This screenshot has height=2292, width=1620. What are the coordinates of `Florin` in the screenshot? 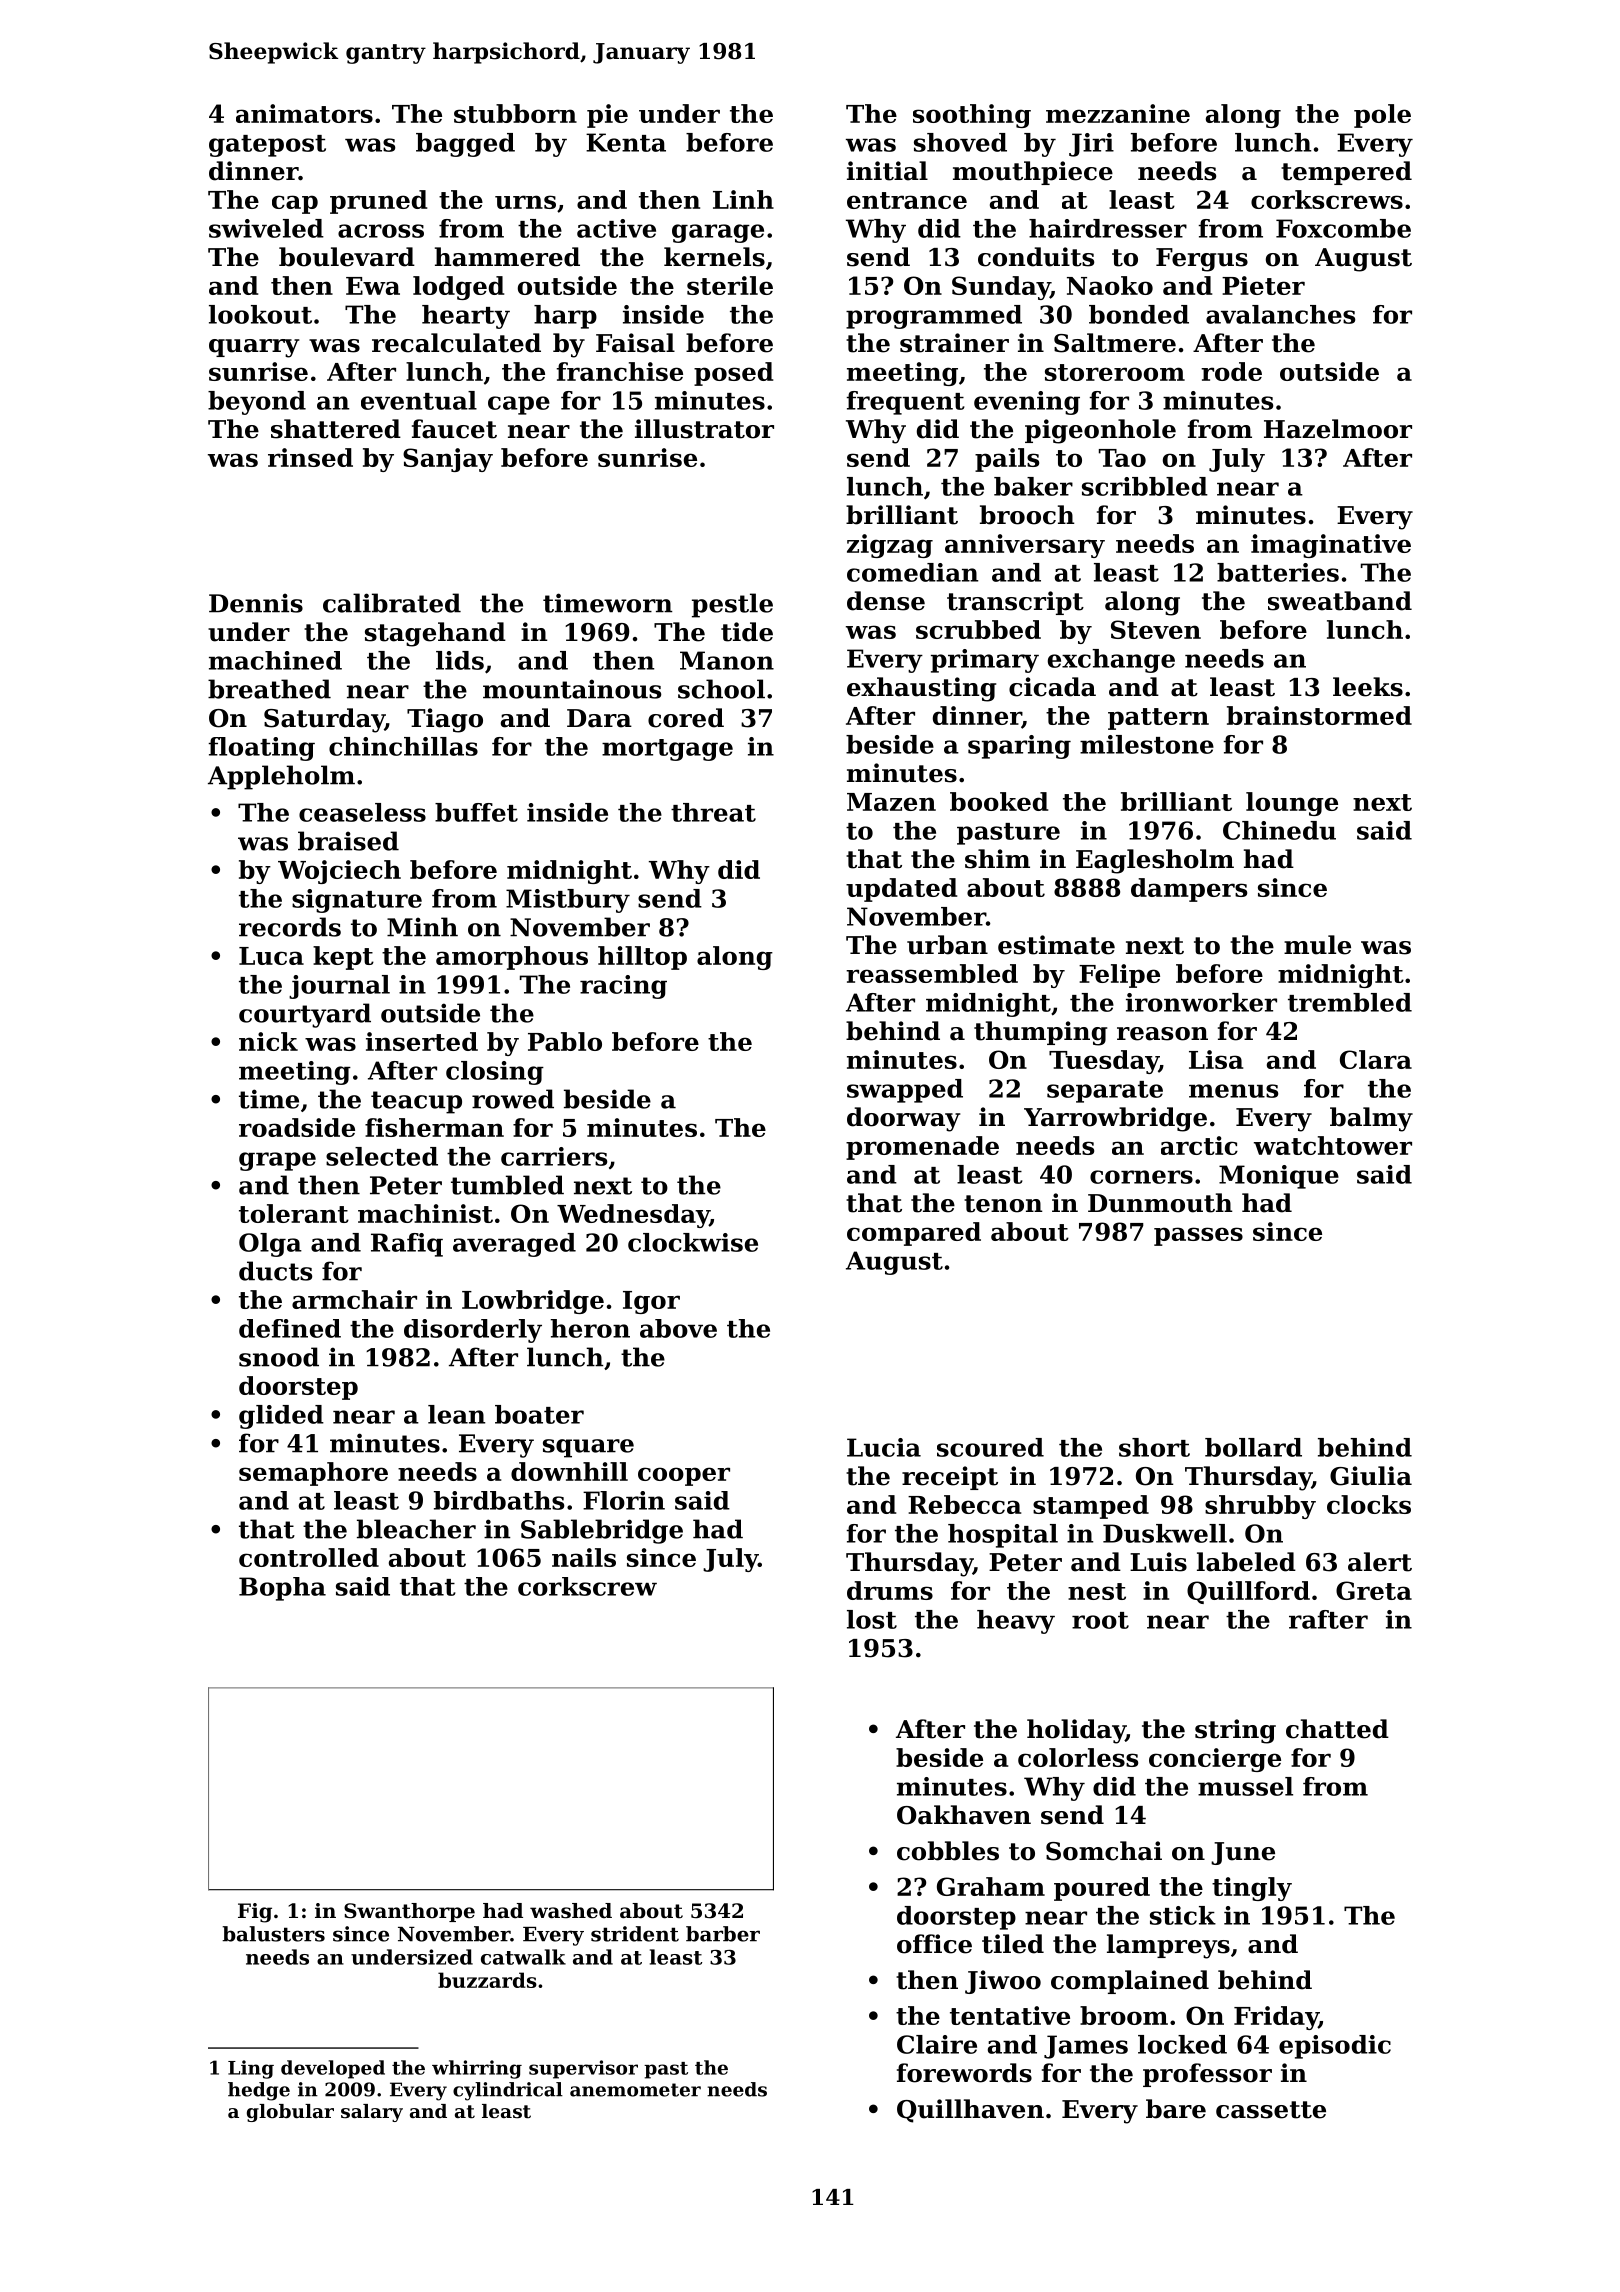 It's located at (624, 1500).
